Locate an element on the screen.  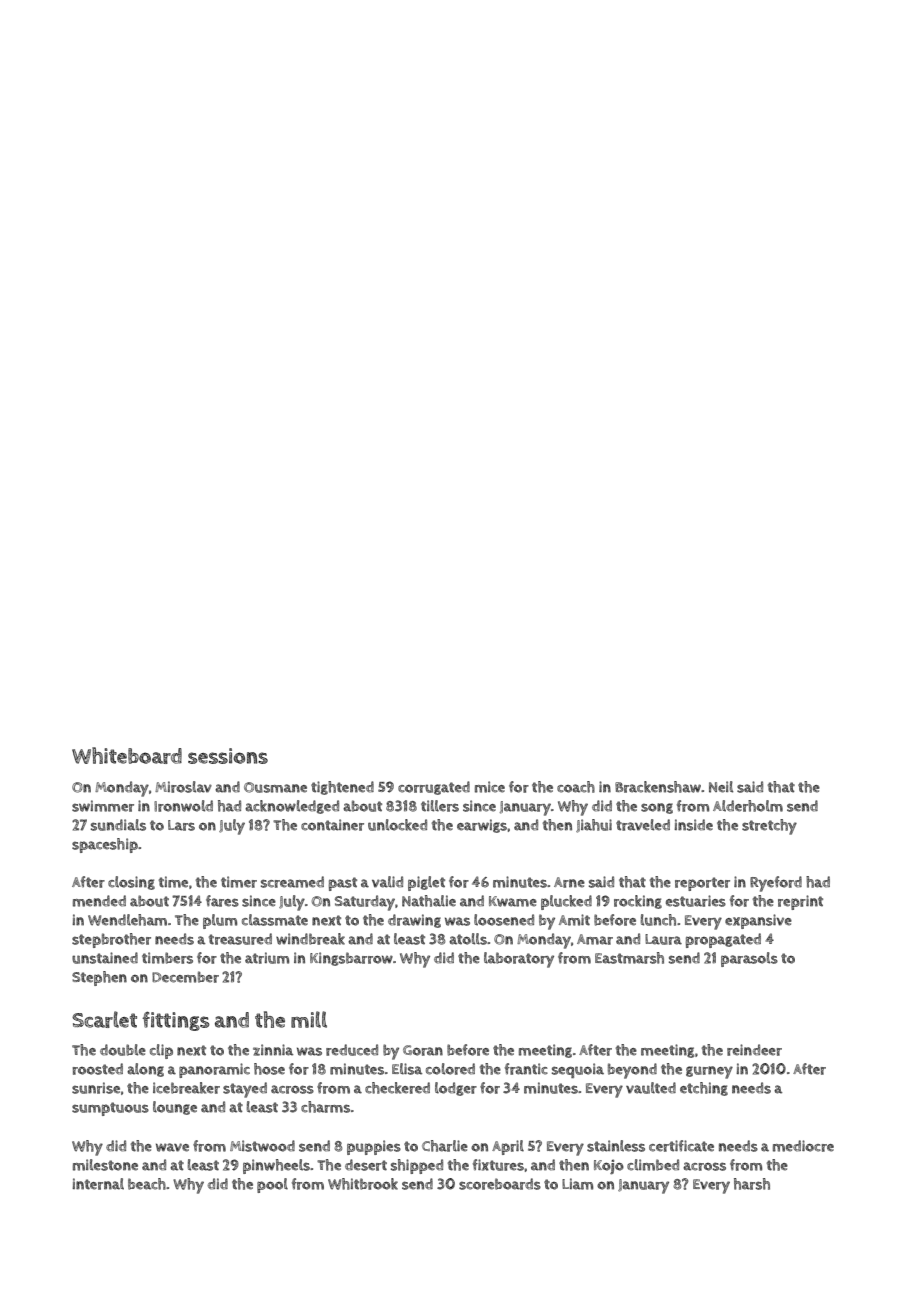
reporter is located at coordinates (702, 884).
